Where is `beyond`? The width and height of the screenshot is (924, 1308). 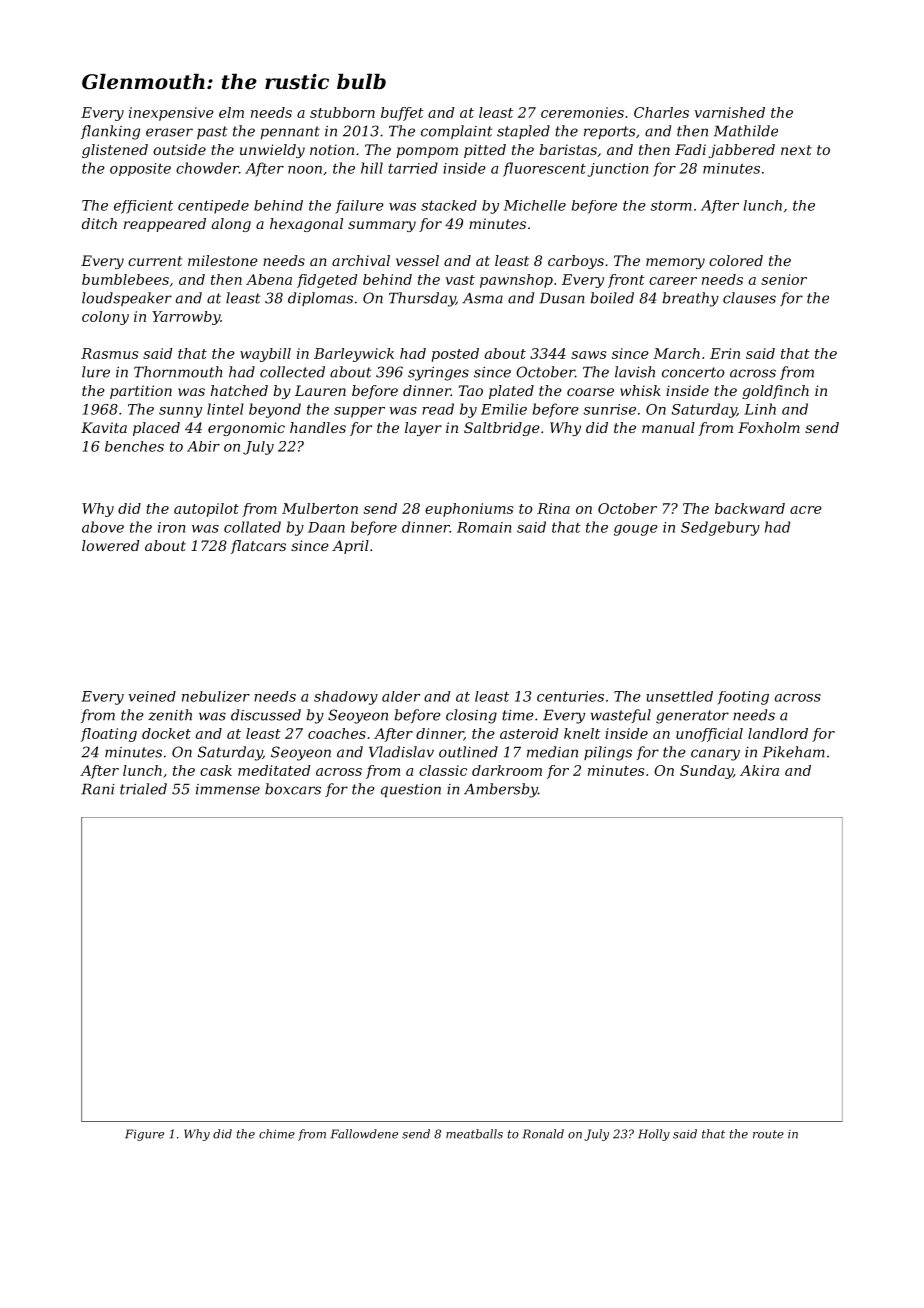 beyond is located at coordinates (275, 410).
